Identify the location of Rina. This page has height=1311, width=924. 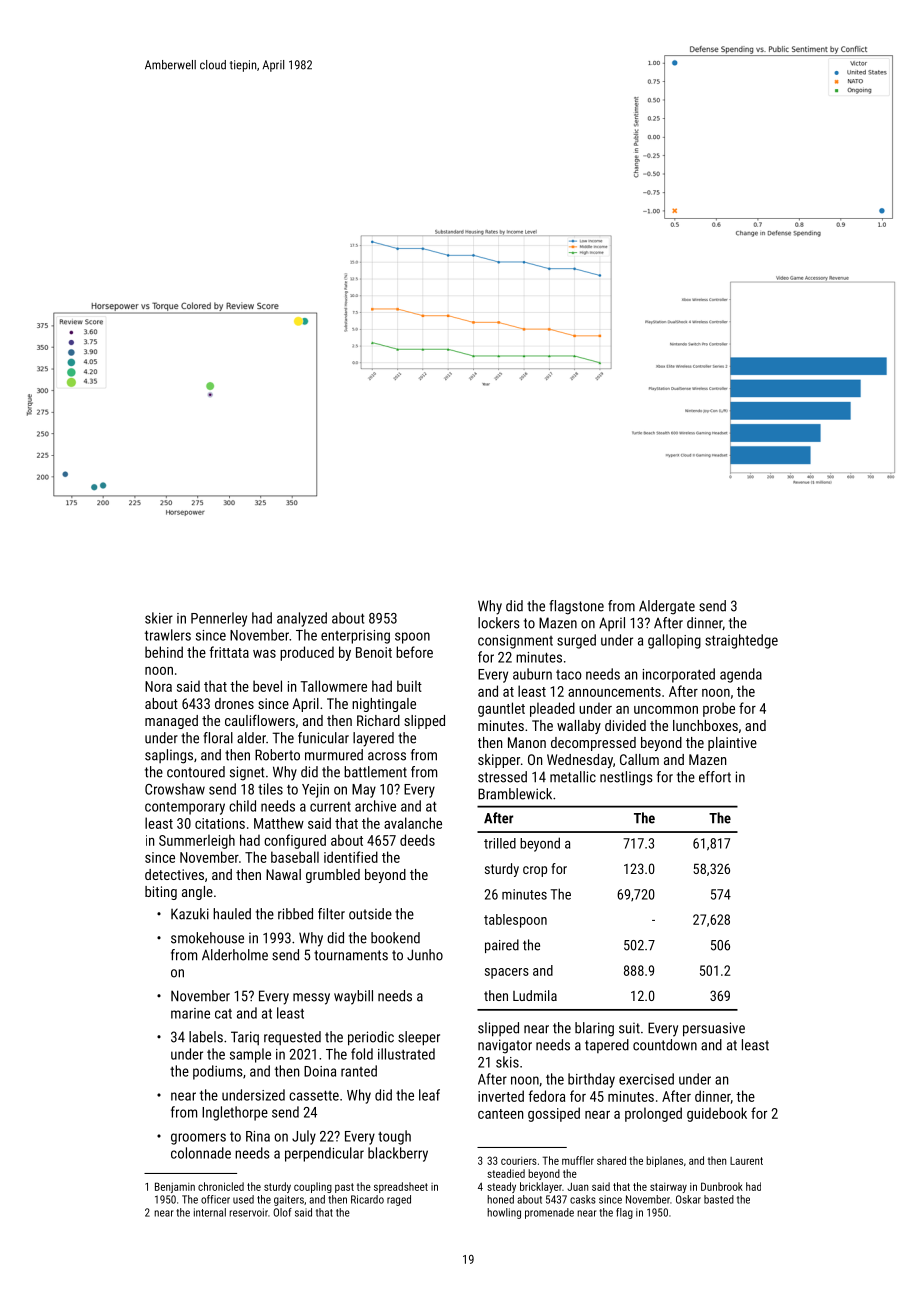
(258, 1136).
